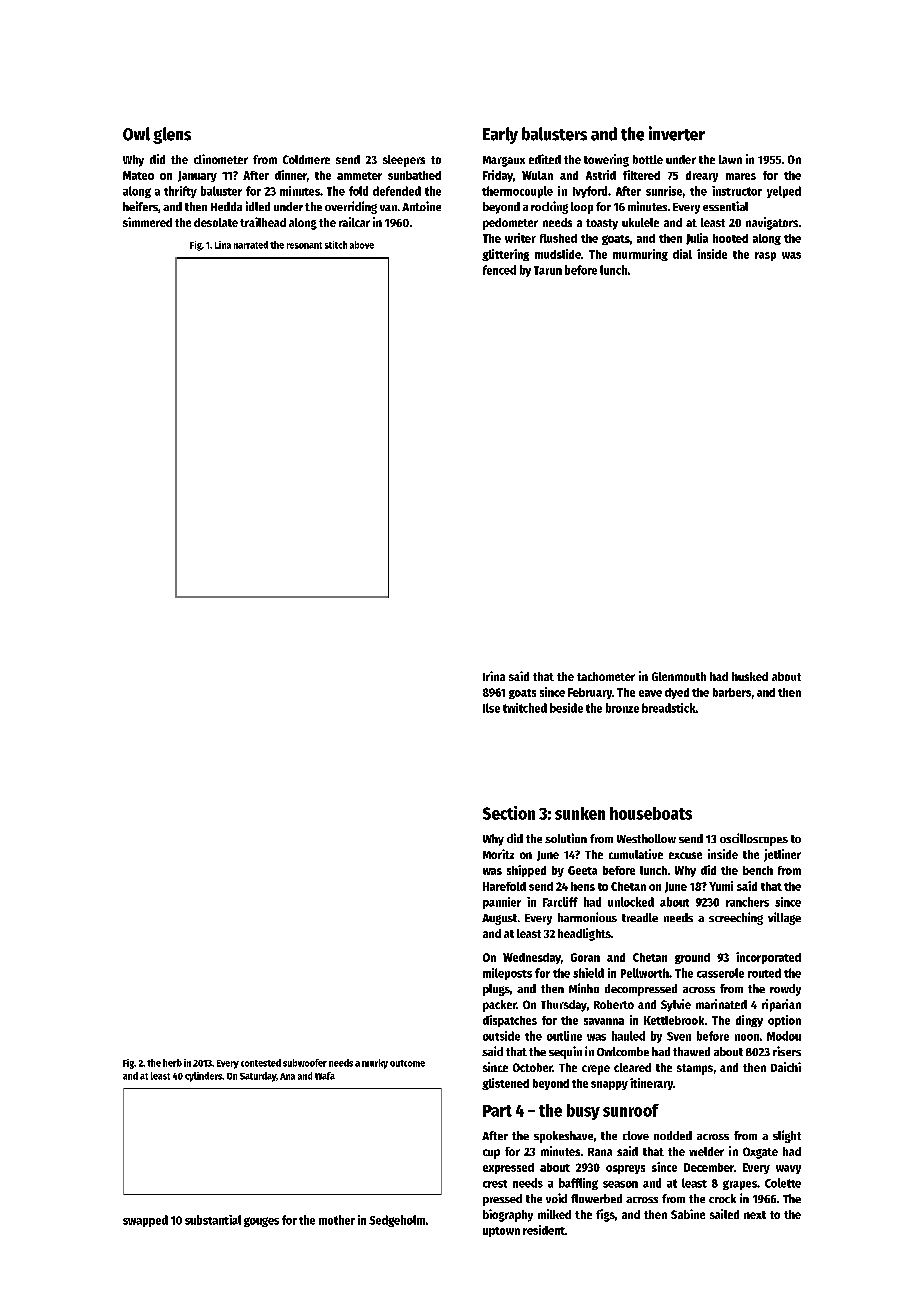 The width and height of the screenshot is (924, 1308). Describe the element at coordinates (494, 676) in the screenshot. I see `Irina` at that location.
